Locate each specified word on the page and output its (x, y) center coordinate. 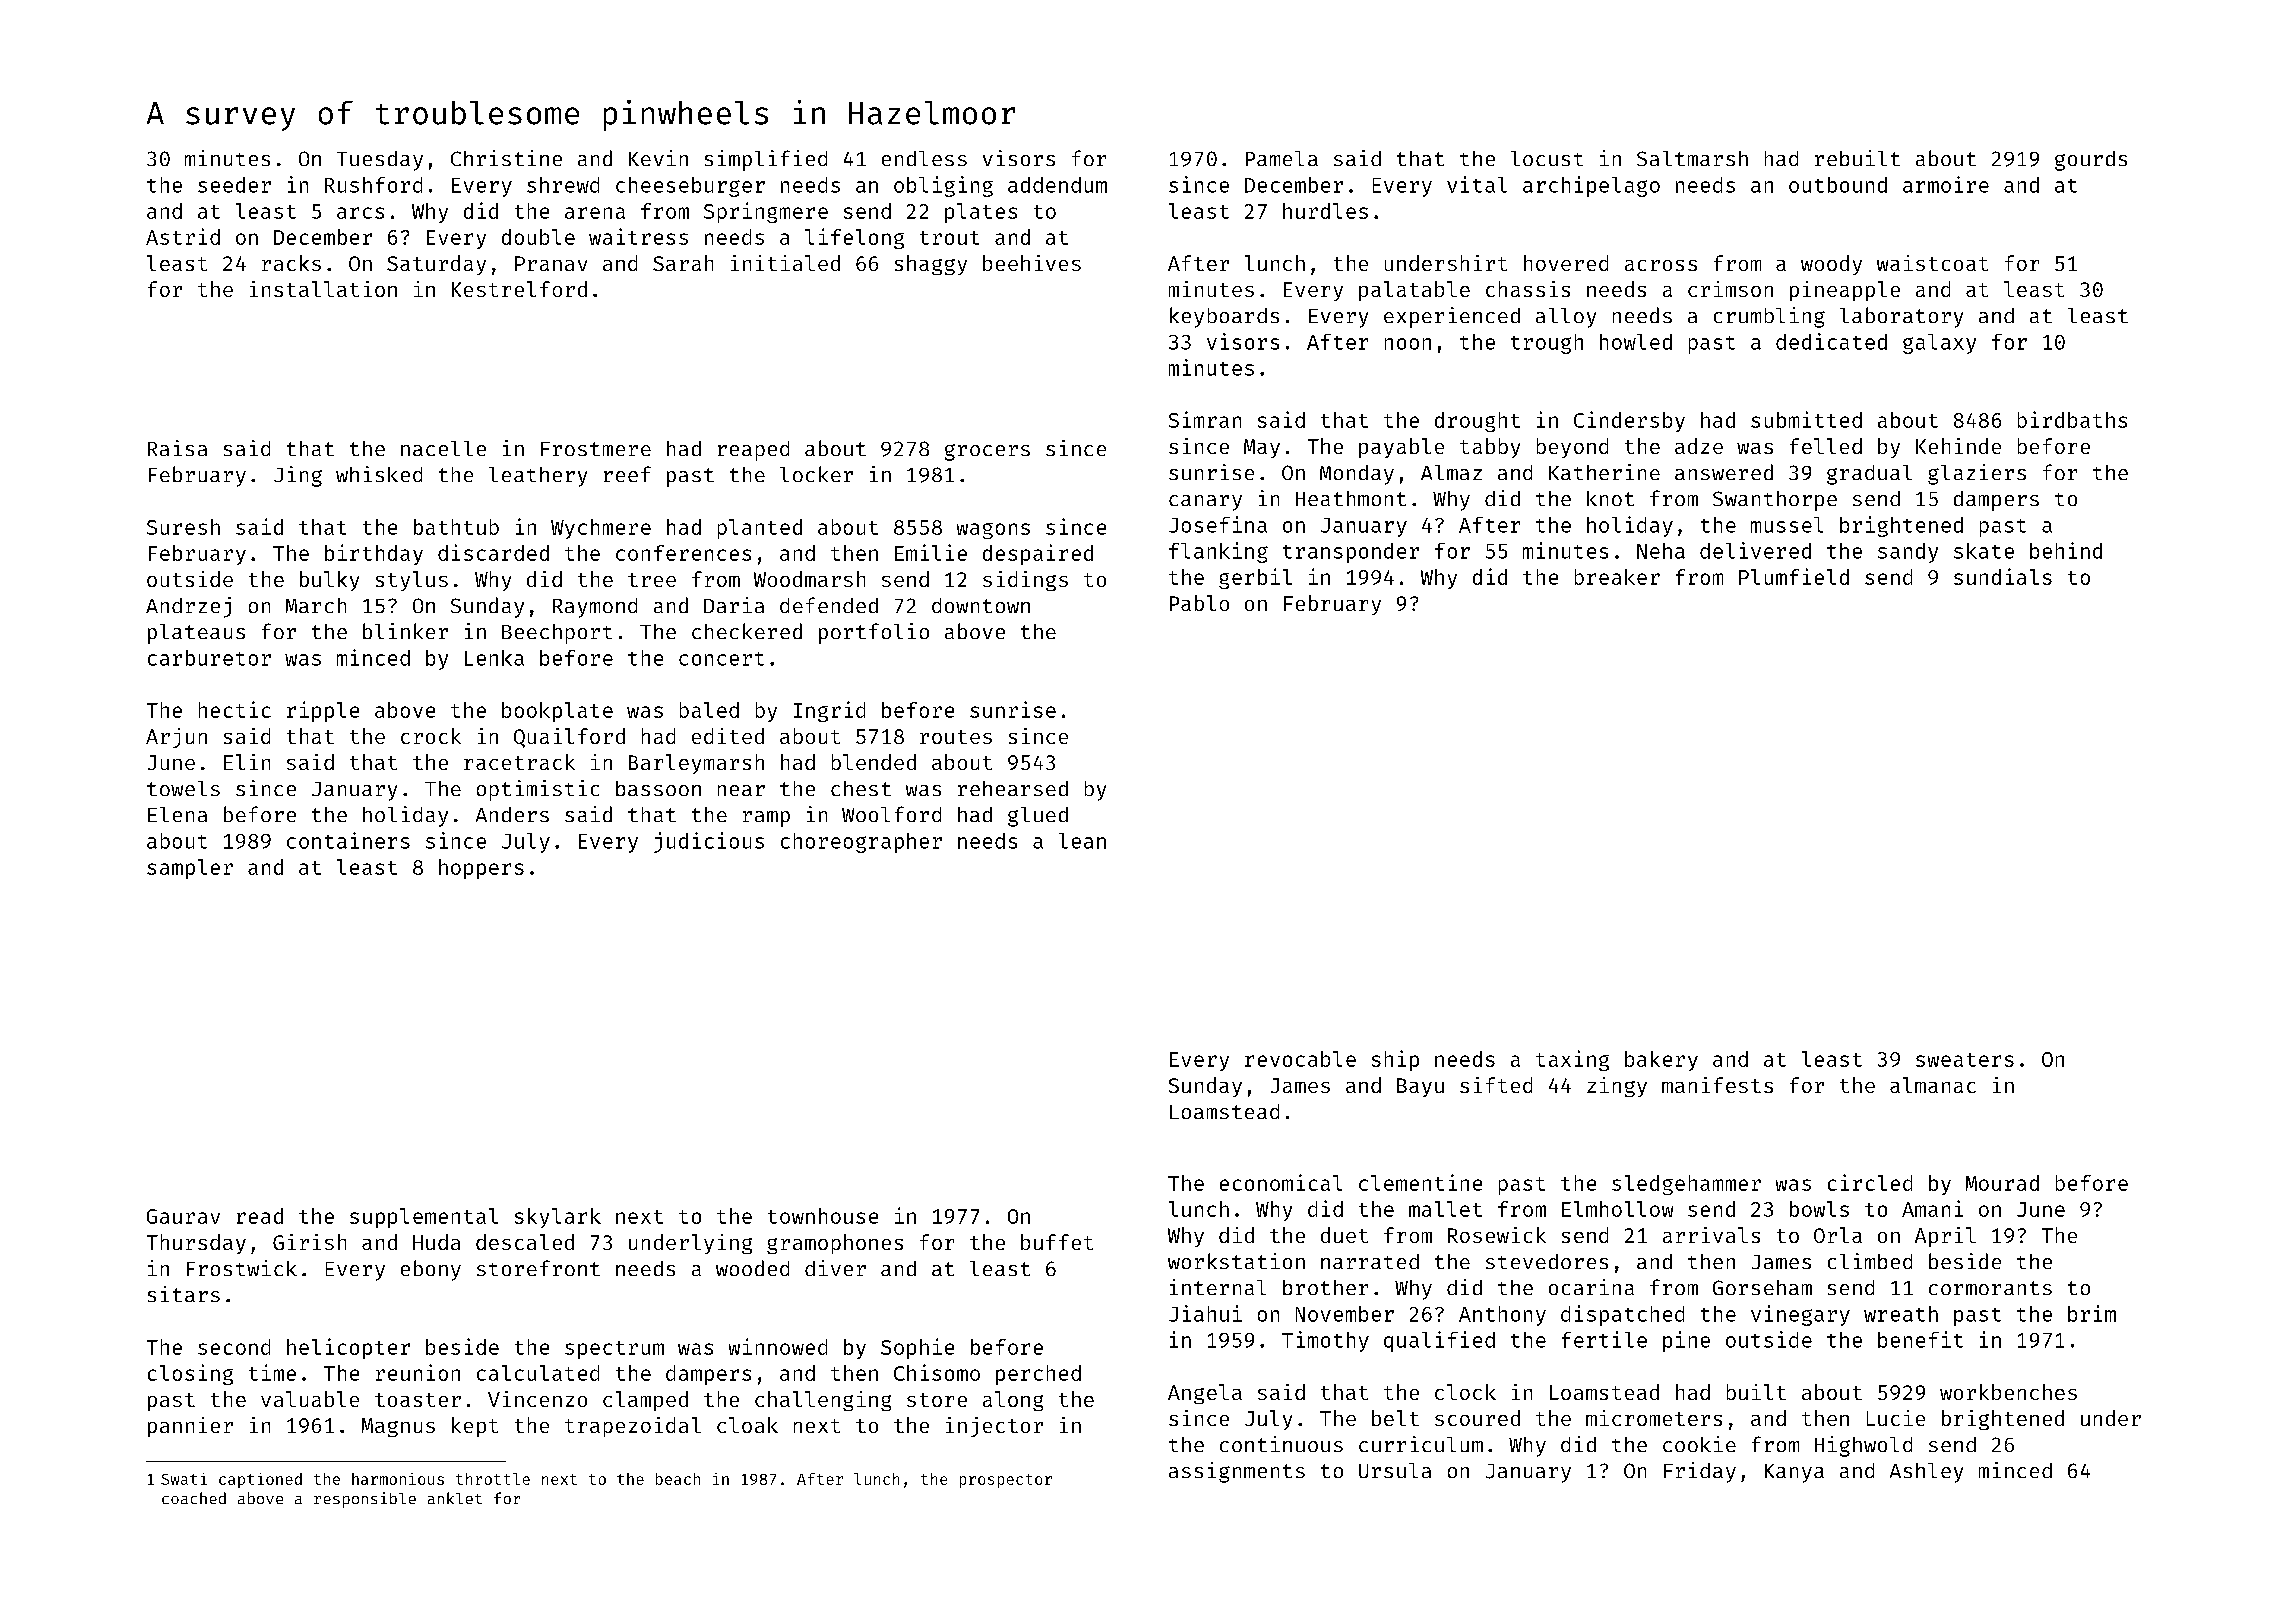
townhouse (823, 1216)
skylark (558, 1218)
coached (194, 1498)
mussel (1787, 525)
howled (1636, 342)
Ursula (1395, 1470)
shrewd (563, 185)
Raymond (595, 608)
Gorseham (1762, 1287)
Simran (1205, 419)
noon (1408, 344)
